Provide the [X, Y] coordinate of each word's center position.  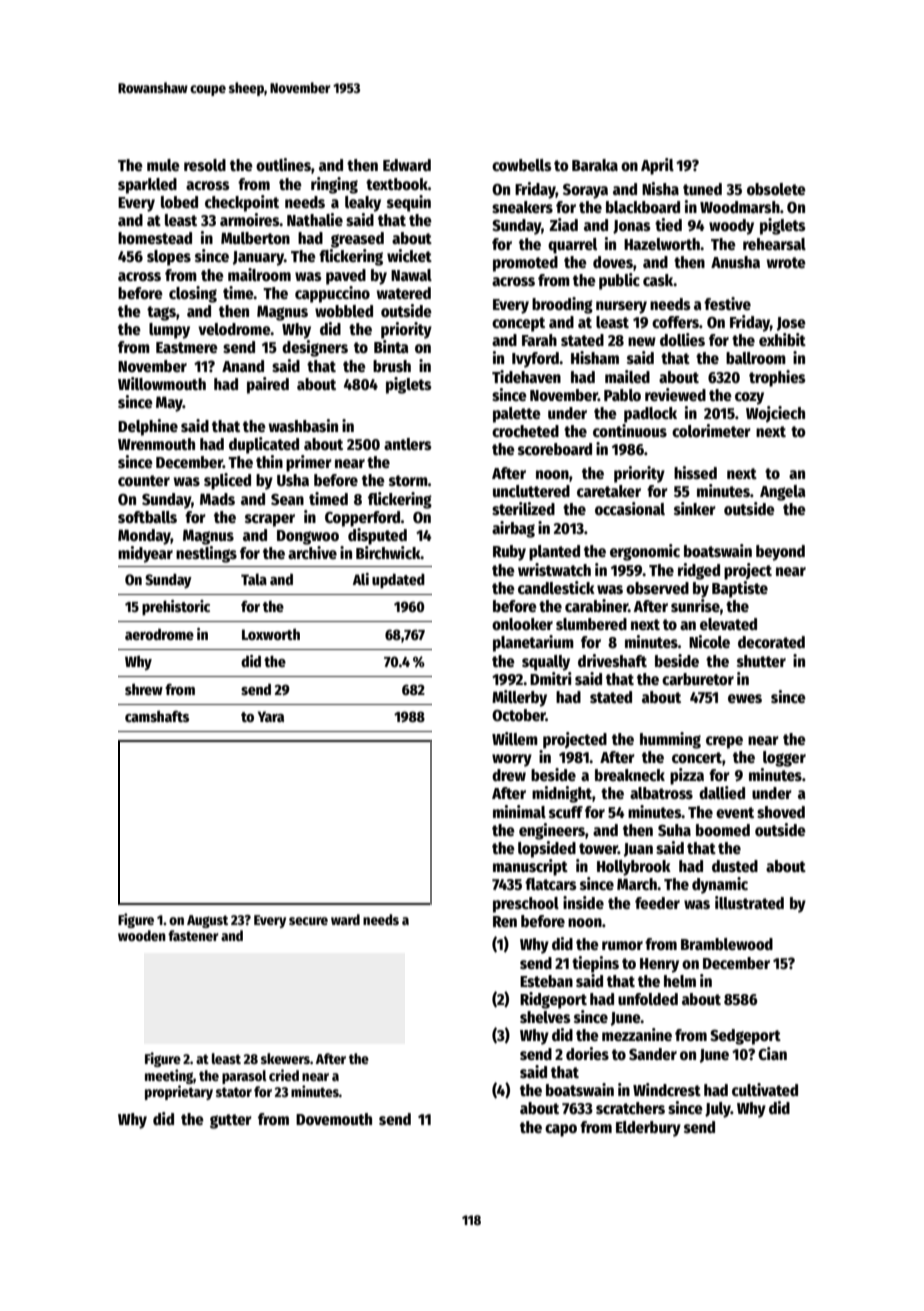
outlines [283, 164]
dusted [735, 866]
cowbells [522, 165]
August [207, 921]
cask [658, 280]
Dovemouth [334, 1119]
